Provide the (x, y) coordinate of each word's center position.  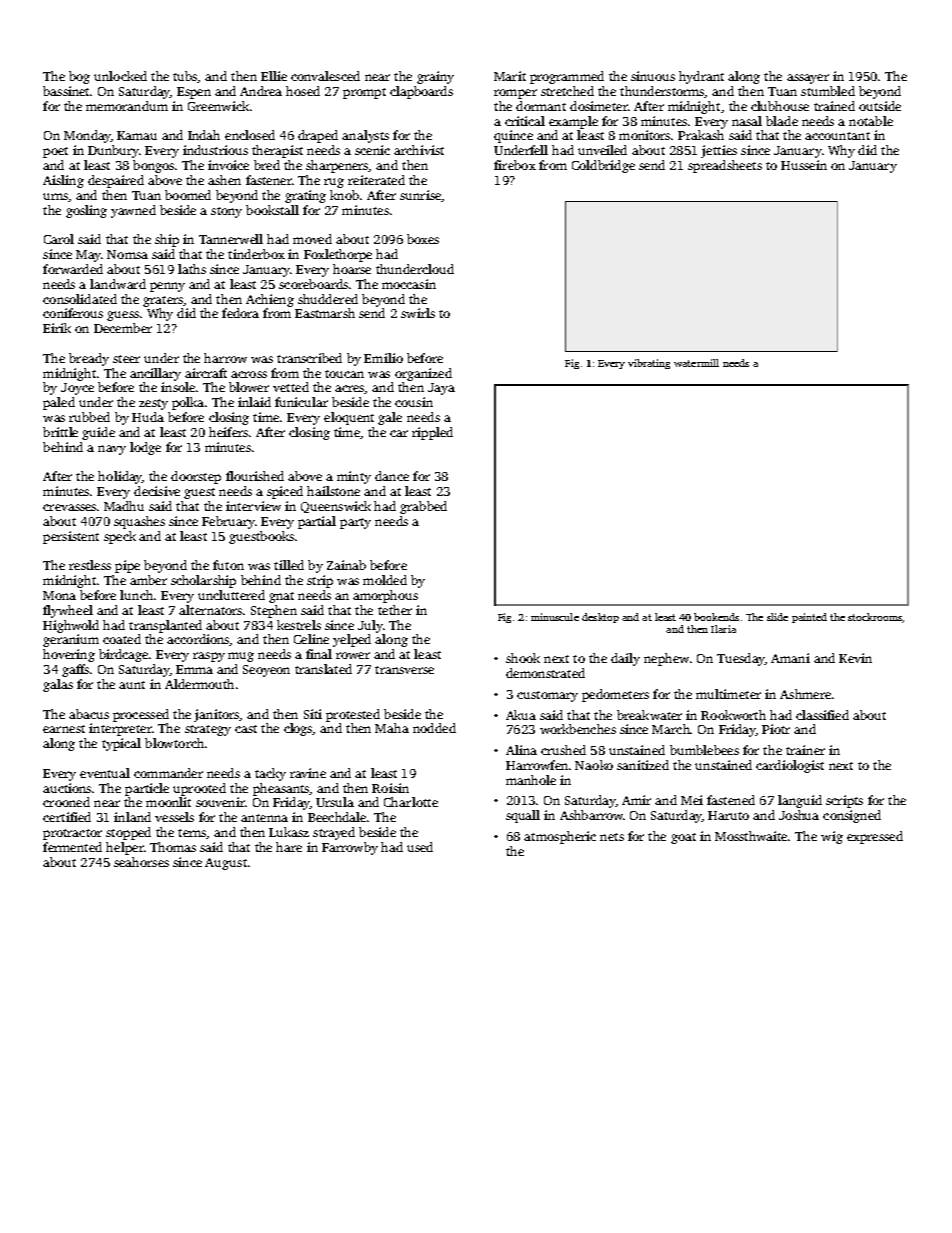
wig (832, 837)
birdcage (123, 655)
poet (55, 152)
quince (513, 136)
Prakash (701, 135)
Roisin (390, 788)
